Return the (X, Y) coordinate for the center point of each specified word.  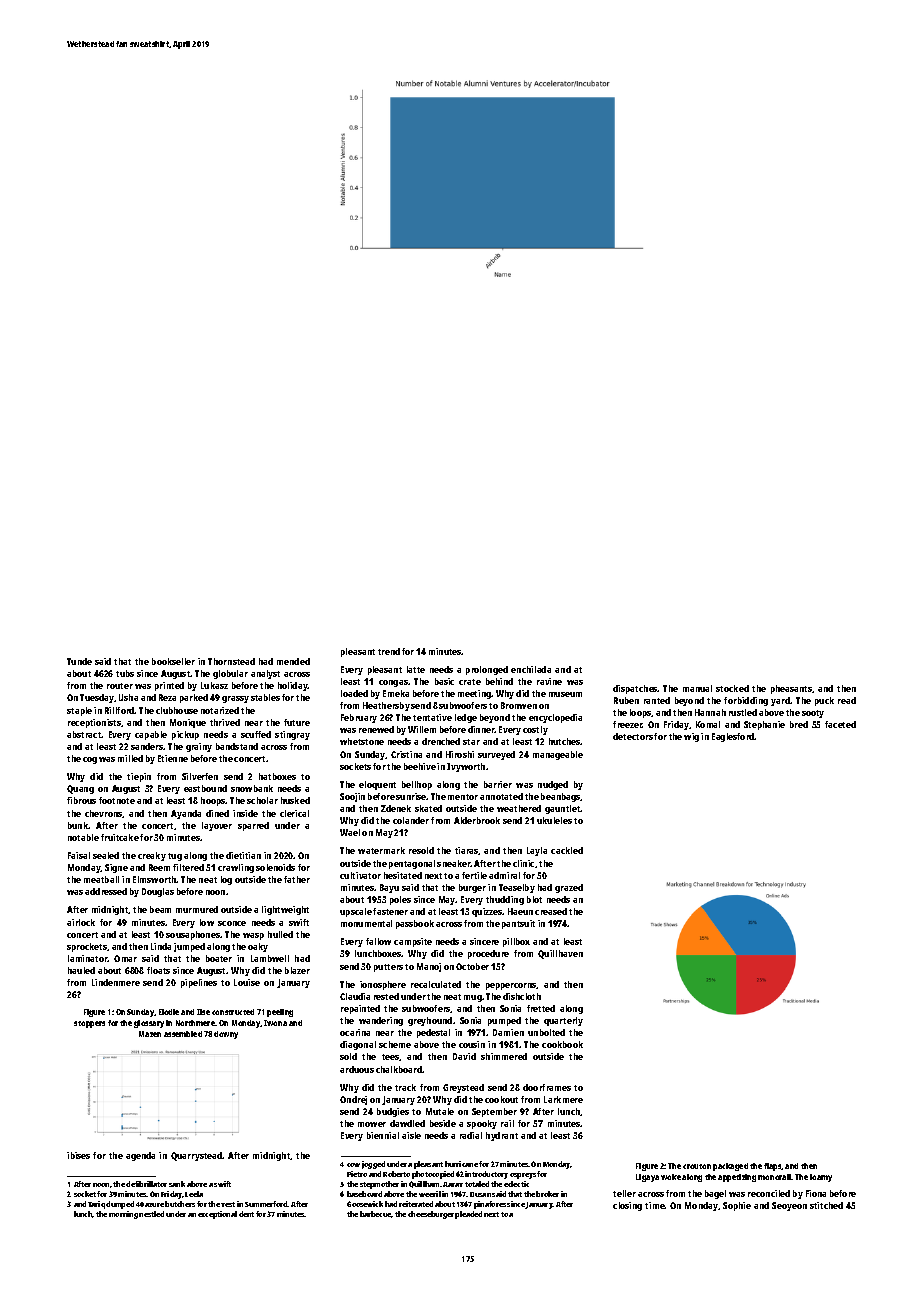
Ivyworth (466, 767)
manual (697, 688)
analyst (265, 674)
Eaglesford (733, 737)
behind (499, 681)
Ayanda (186, 814)
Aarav (453, 1184)
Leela (194, 1194)
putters (388, 968)
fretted (541, 1008)
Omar (125, 958)
